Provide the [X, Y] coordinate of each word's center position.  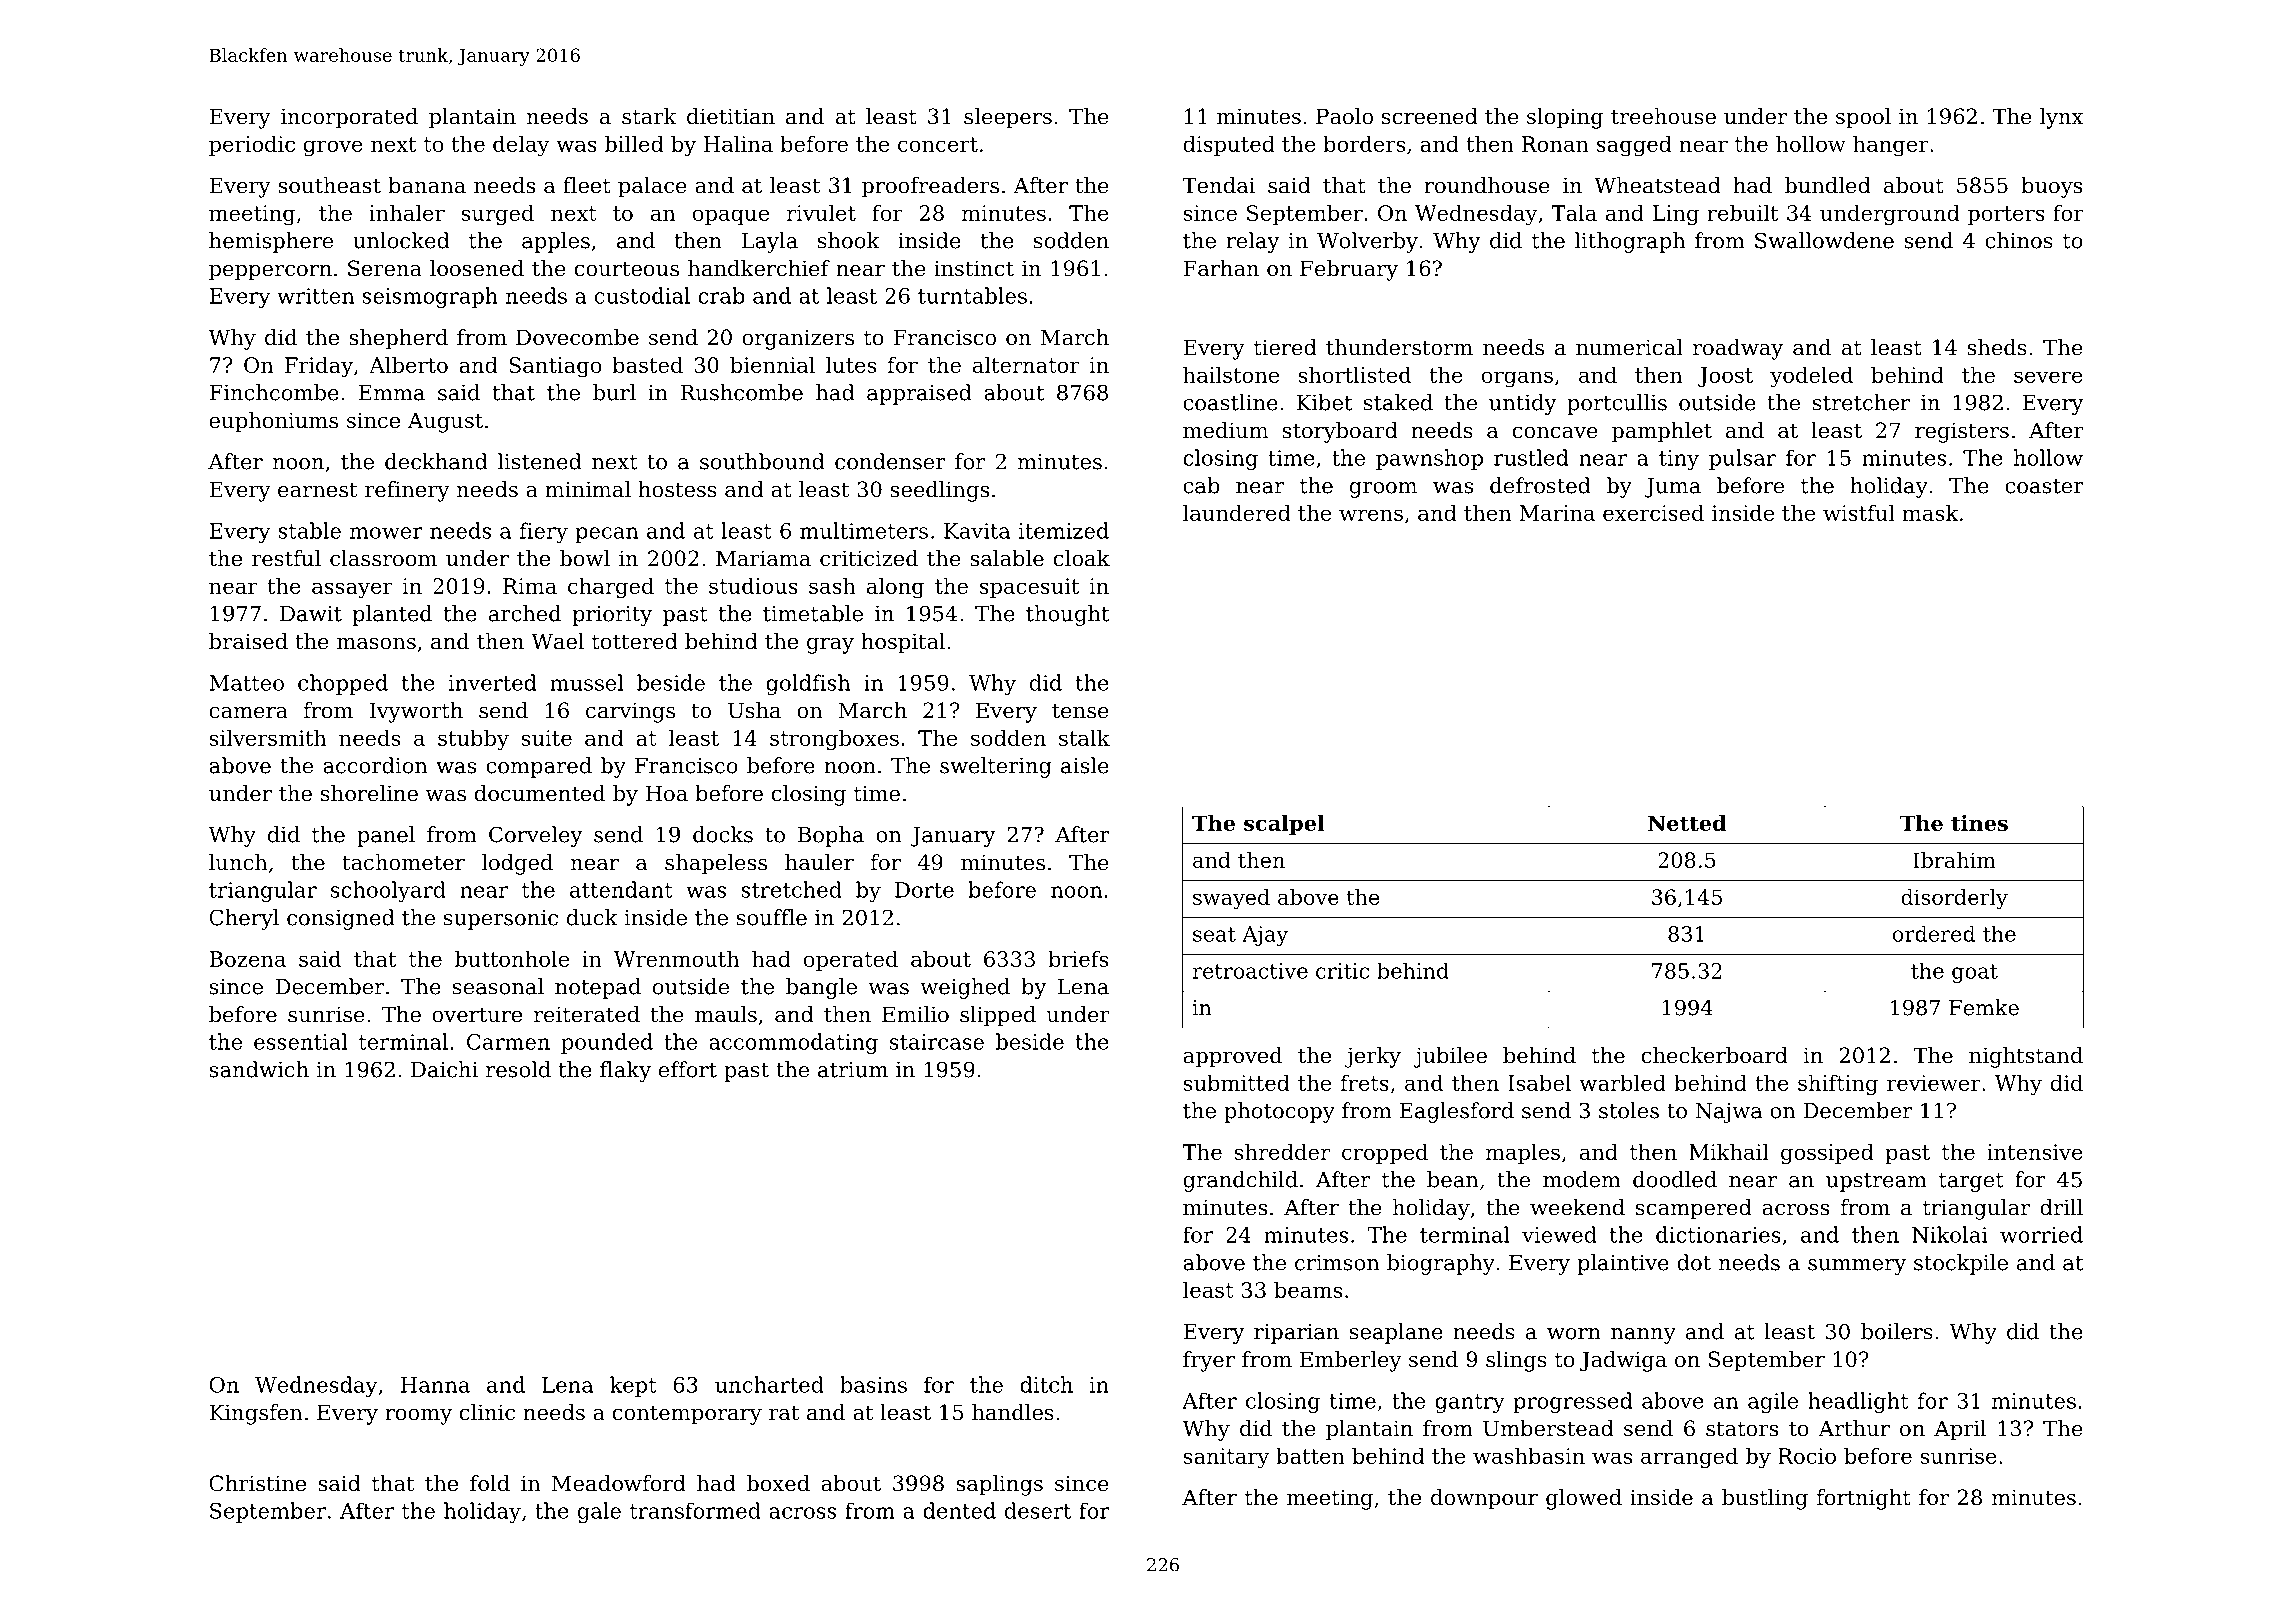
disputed [1229, 145]
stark [649, 116]
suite [546, 738]
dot [1694, 1262]
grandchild [1240, 1181]
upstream [1876, 1182]
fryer [1209, 1361]
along [895, 588]
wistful [1859, 512]
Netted [1687, 823]
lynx [2061, 118]
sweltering [996, 767]
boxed [778, 1483]
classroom [383, 558]
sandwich [259, 1069]
